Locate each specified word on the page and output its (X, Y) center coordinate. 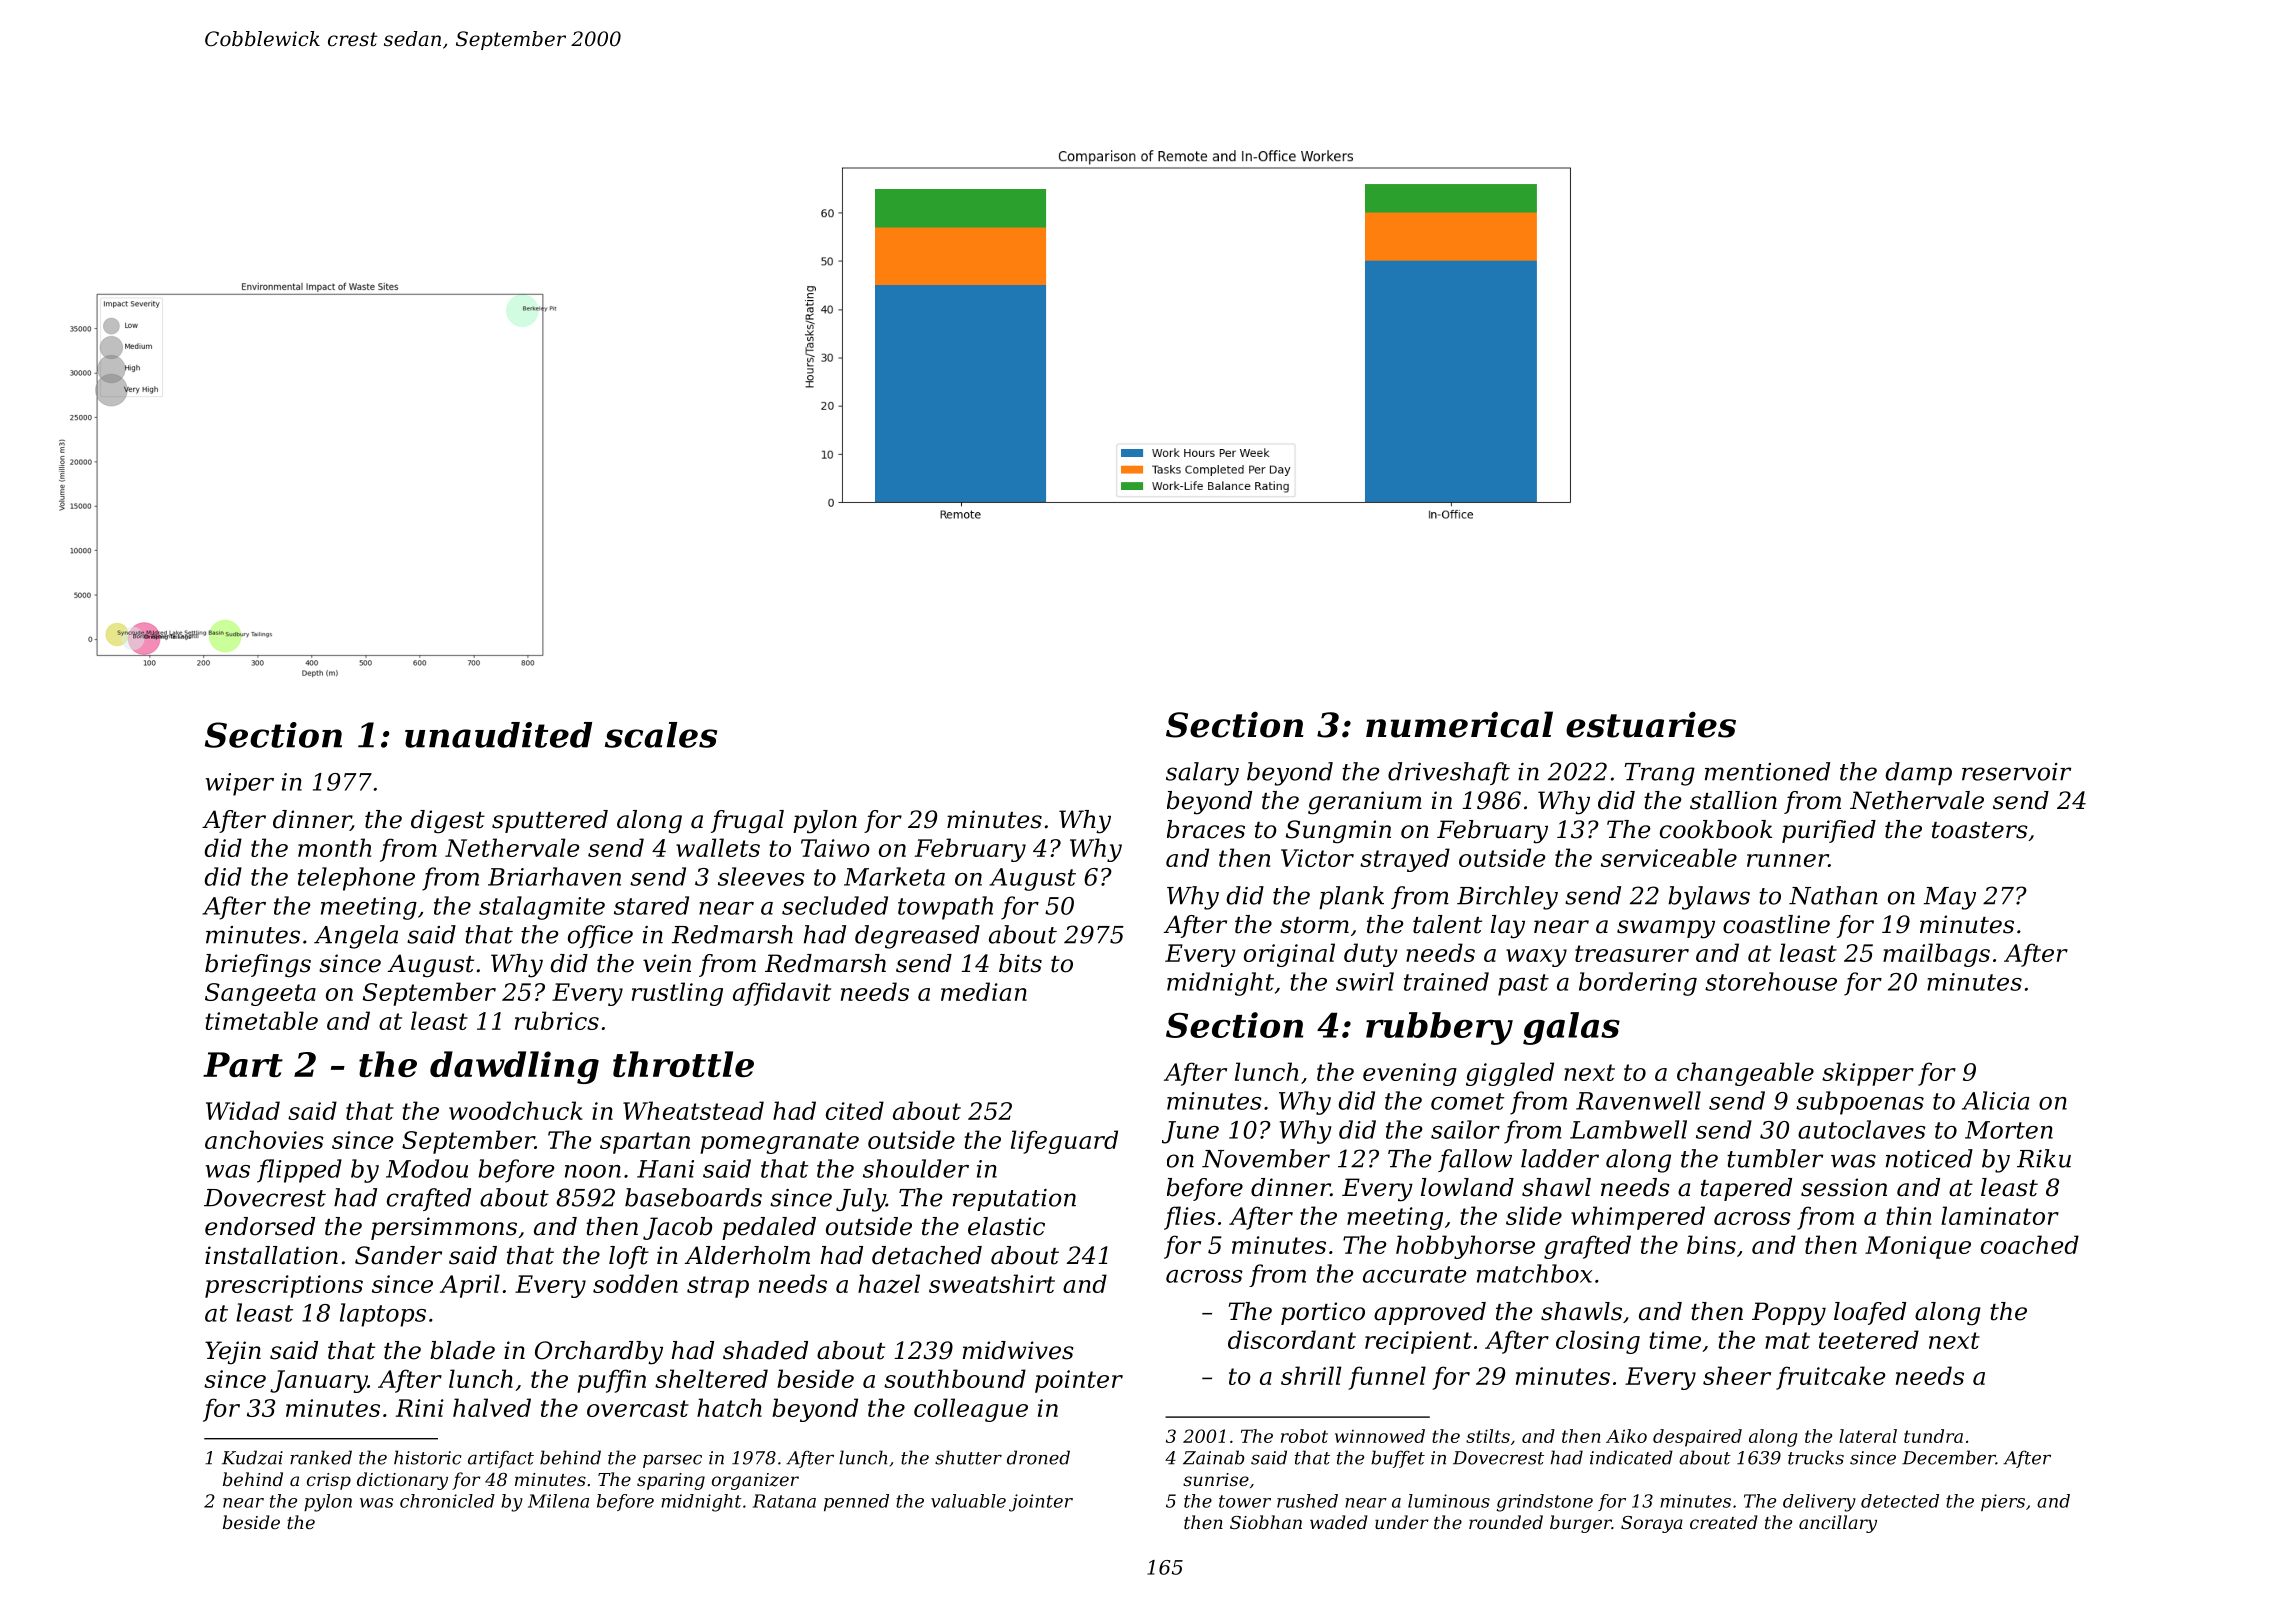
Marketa (894, 876)
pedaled (769, 1228)
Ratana (784, 1501)
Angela (356, 937)
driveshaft (1449, 773)
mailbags (1936, 955)
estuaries (1651, 724)
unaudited (498, 735)
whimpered (1638, 1218)
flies (1189, 1218)
